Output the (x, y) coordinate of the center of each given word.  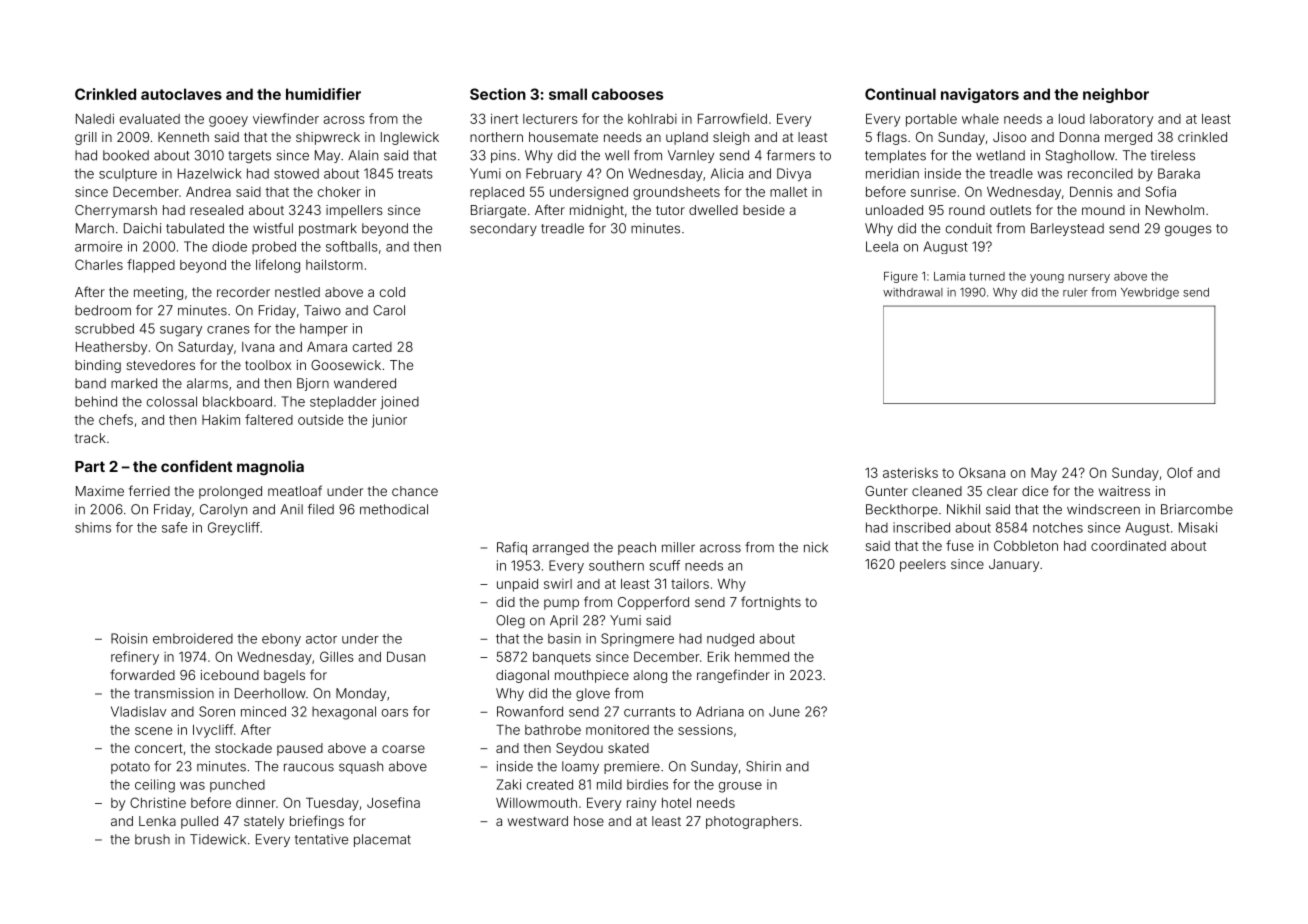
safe (174, 527)
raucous (309, 767)
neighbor (1116, 95)
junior (389, 421)
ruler (1075, 292)
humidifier (323, 94)
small (568, 94)
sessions (705, 729)
